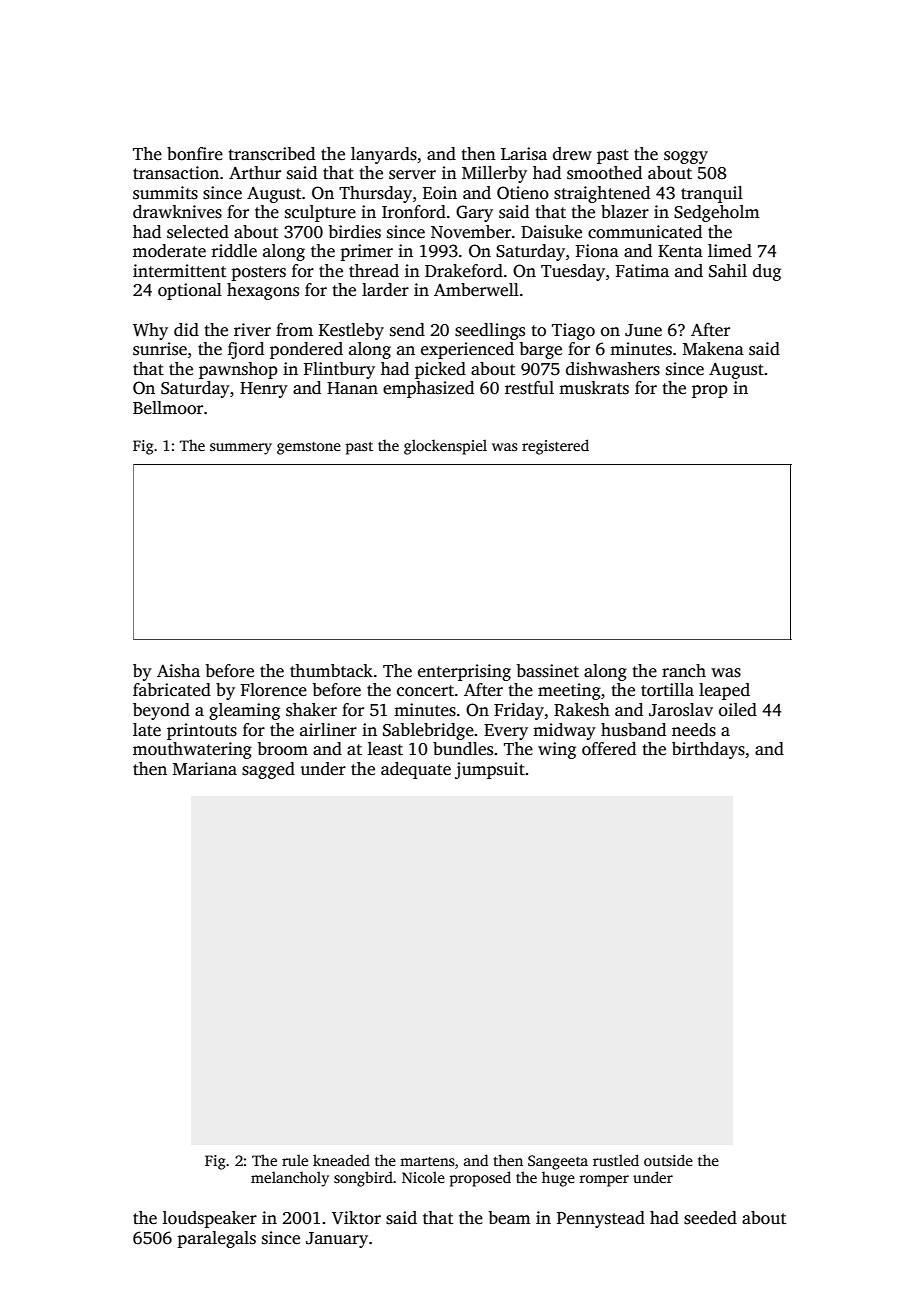 This screenshot has width=924, height=1311. Describe the element at coordinates (713, 349) in the screenshot. I see `Makena` at that location.
